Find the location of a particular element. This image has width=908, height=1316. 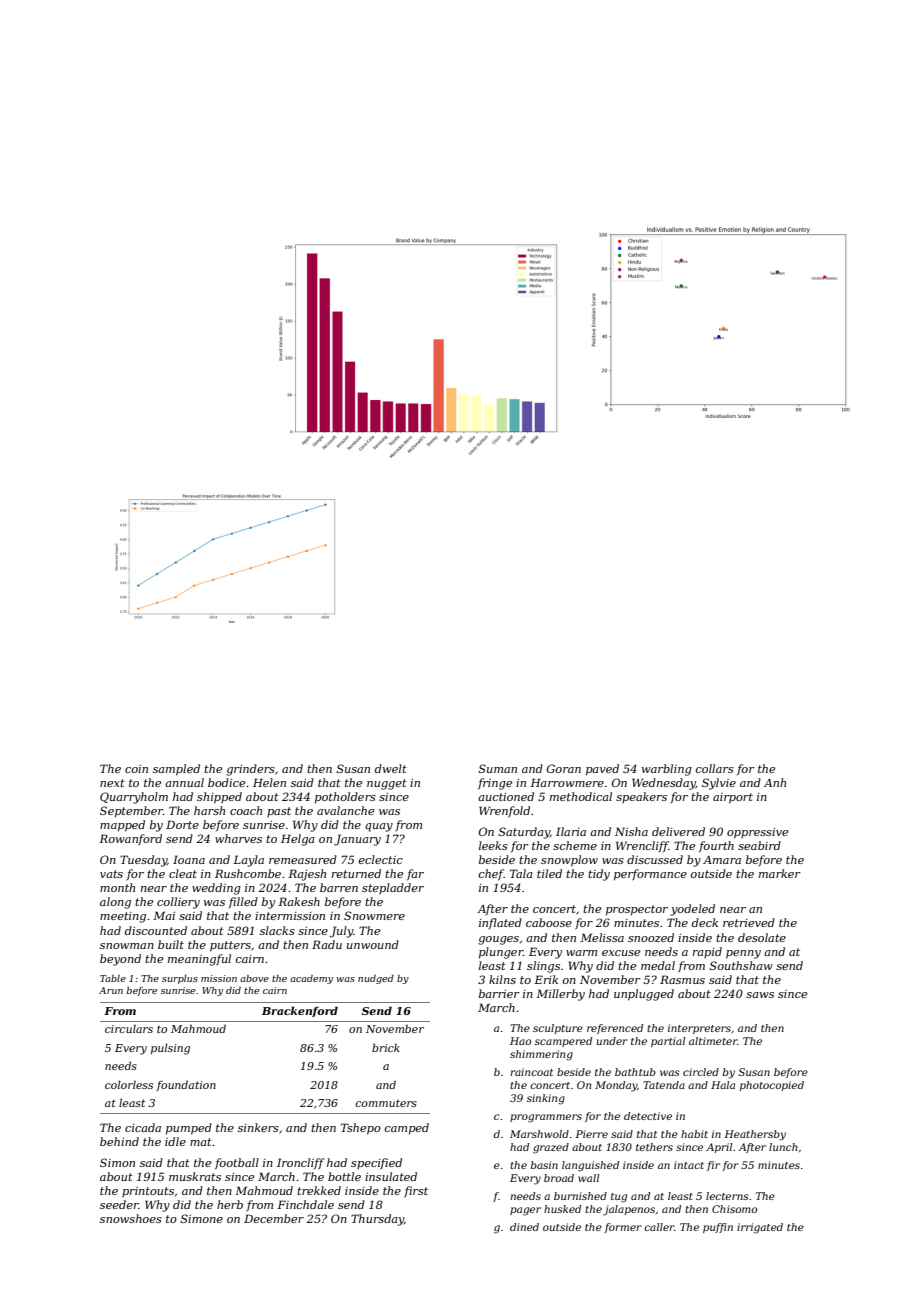

cicada is located at coordinates (143, 1127).
